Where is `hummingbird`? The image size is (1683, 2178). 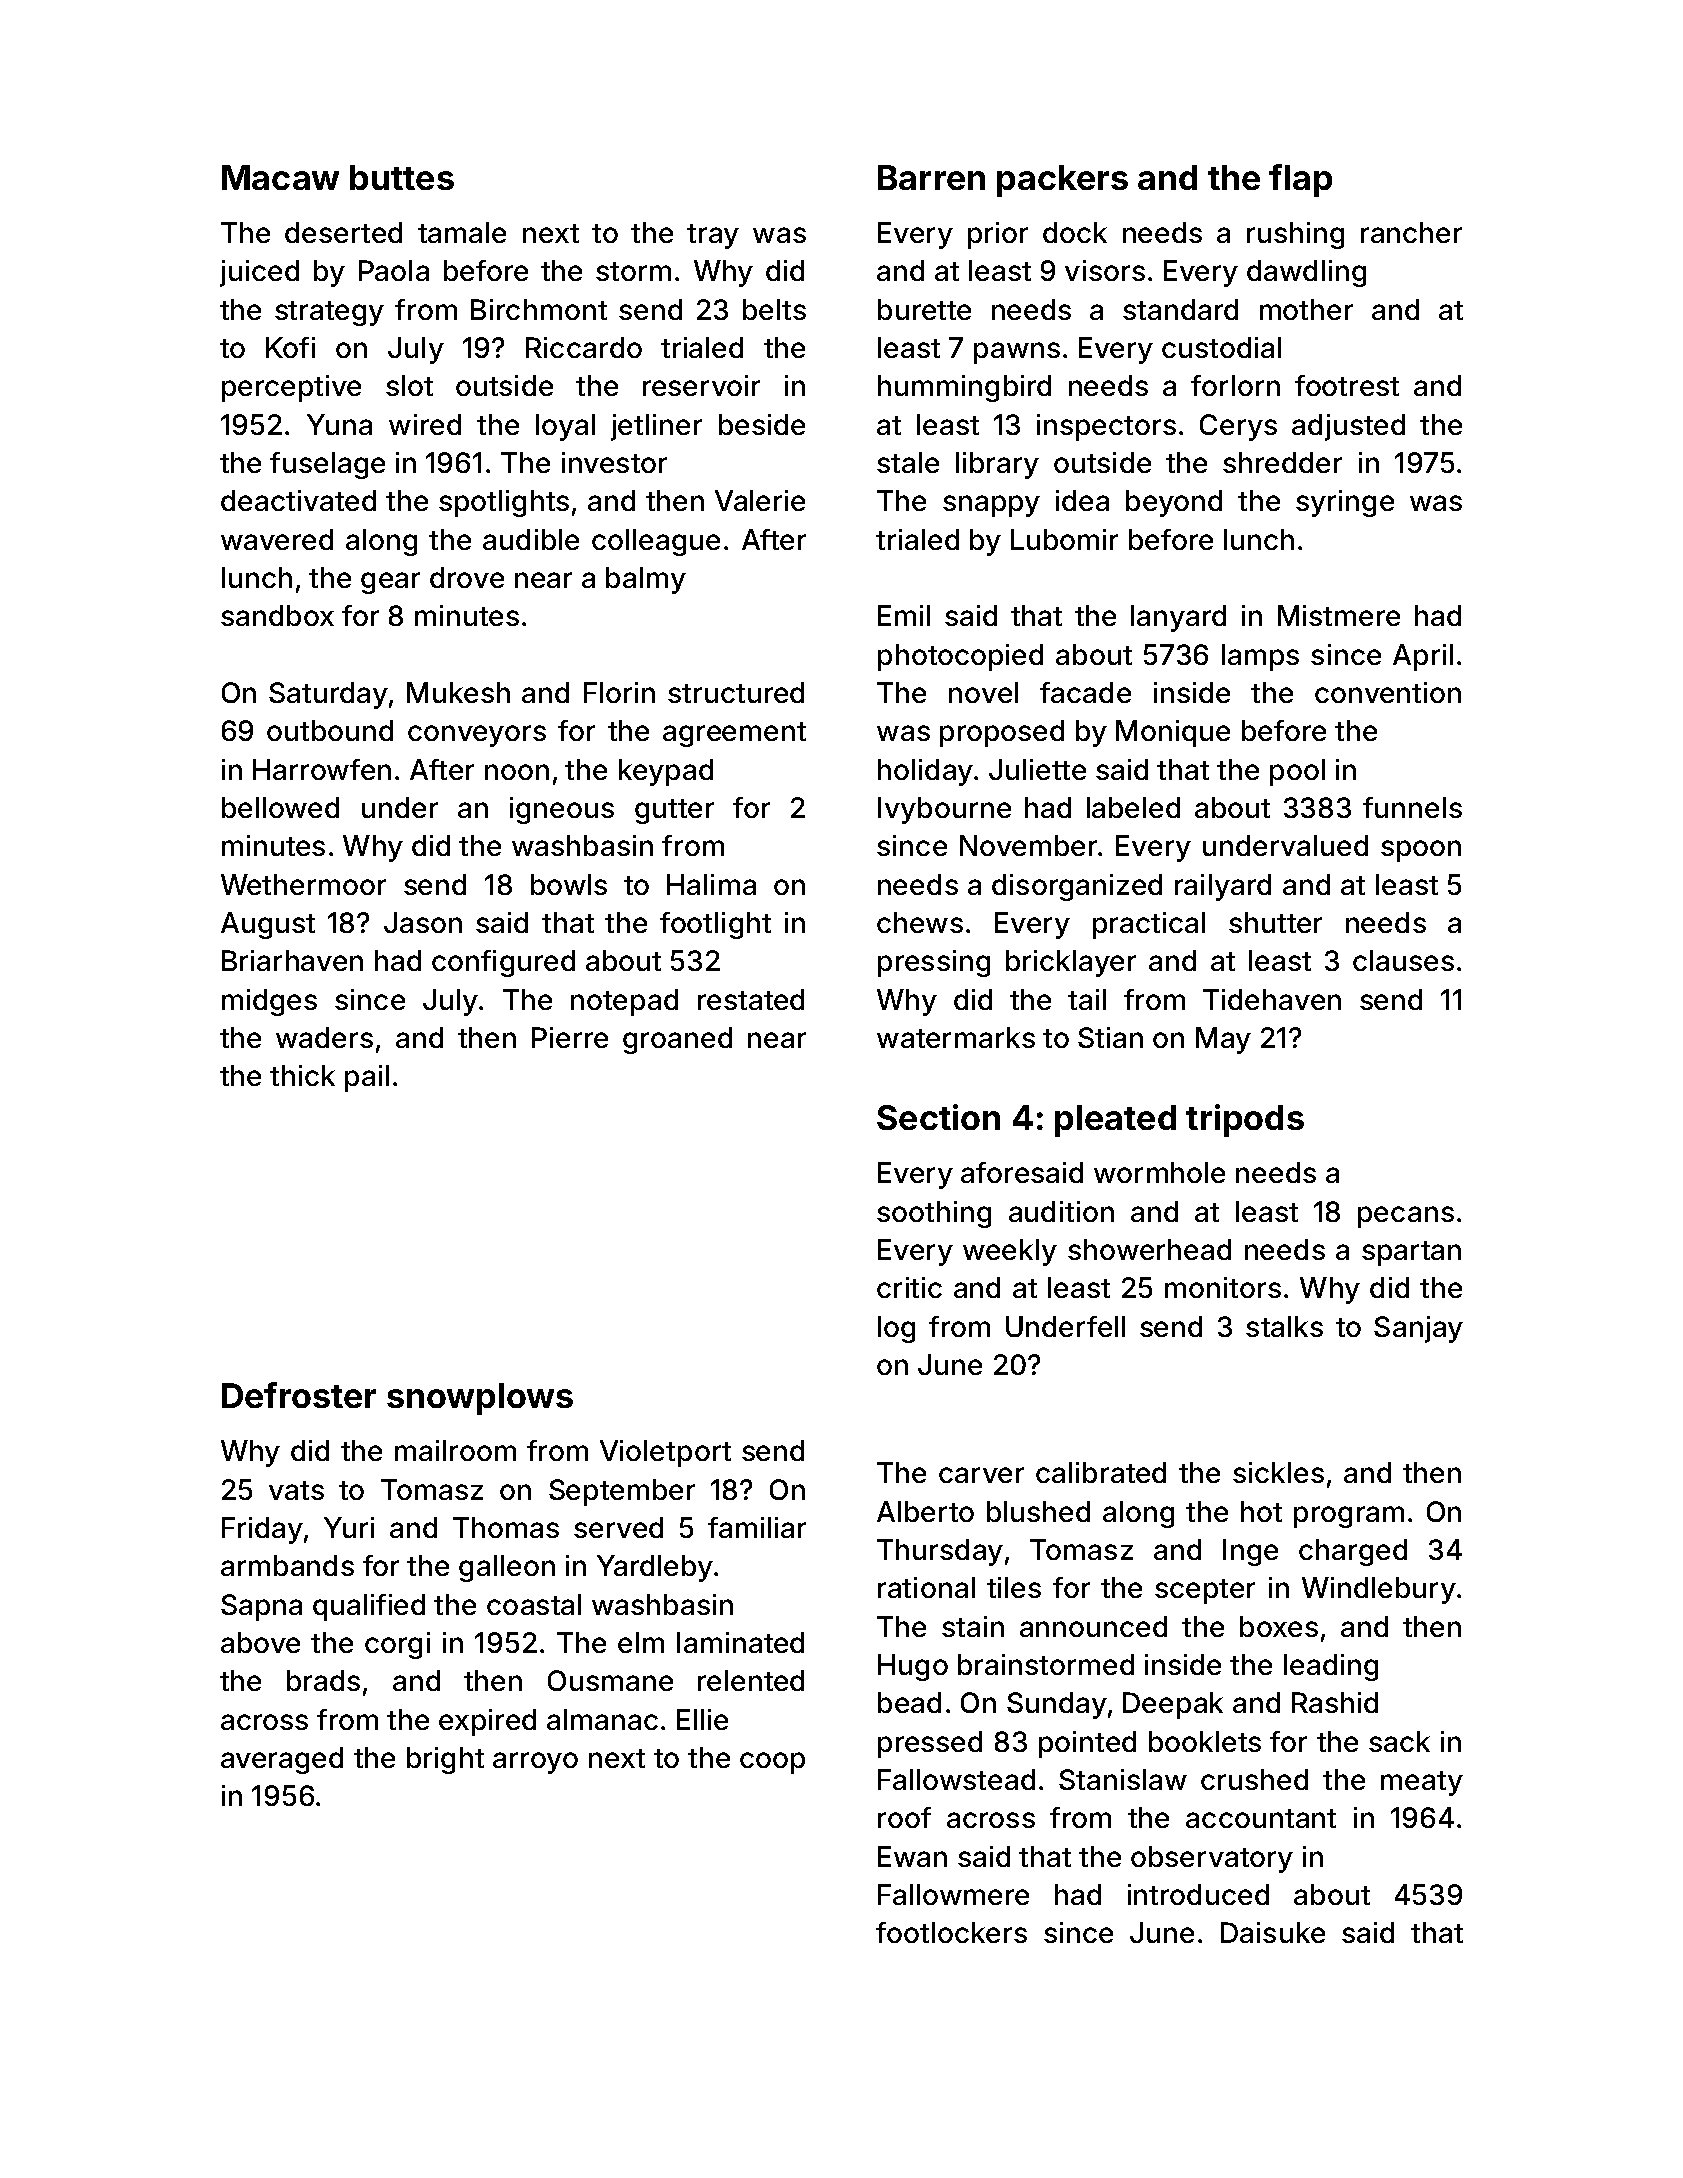 hummingbird is located at coordinates (964, 388).
